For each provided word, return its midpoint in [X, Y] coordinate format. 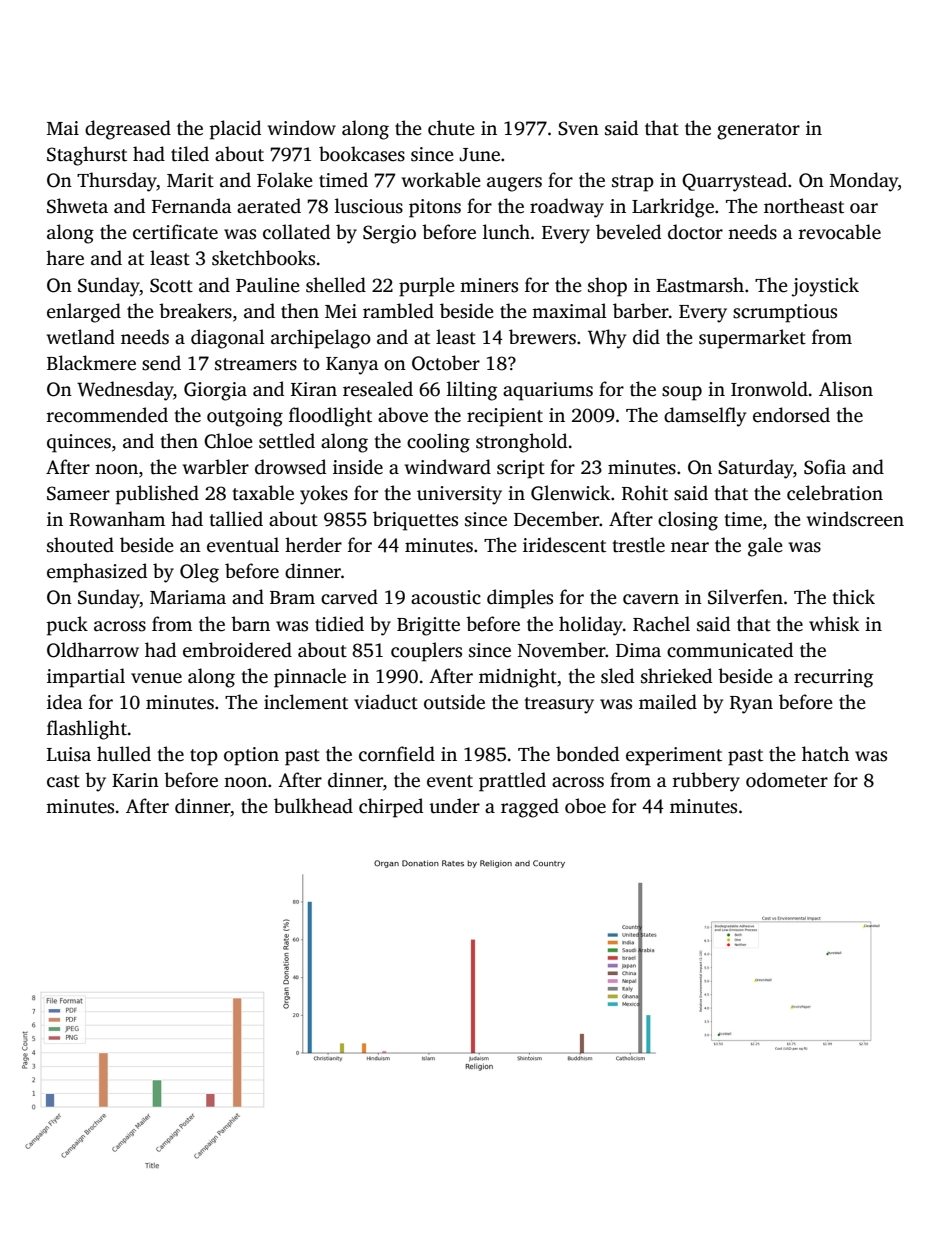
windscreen [855, 519]
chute [451, 128]
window [302, 128]
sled [617, 676]
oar [864, 208]
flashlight [87, 730]
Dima [638, 650]
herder [313, 545]
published [157, 495]
